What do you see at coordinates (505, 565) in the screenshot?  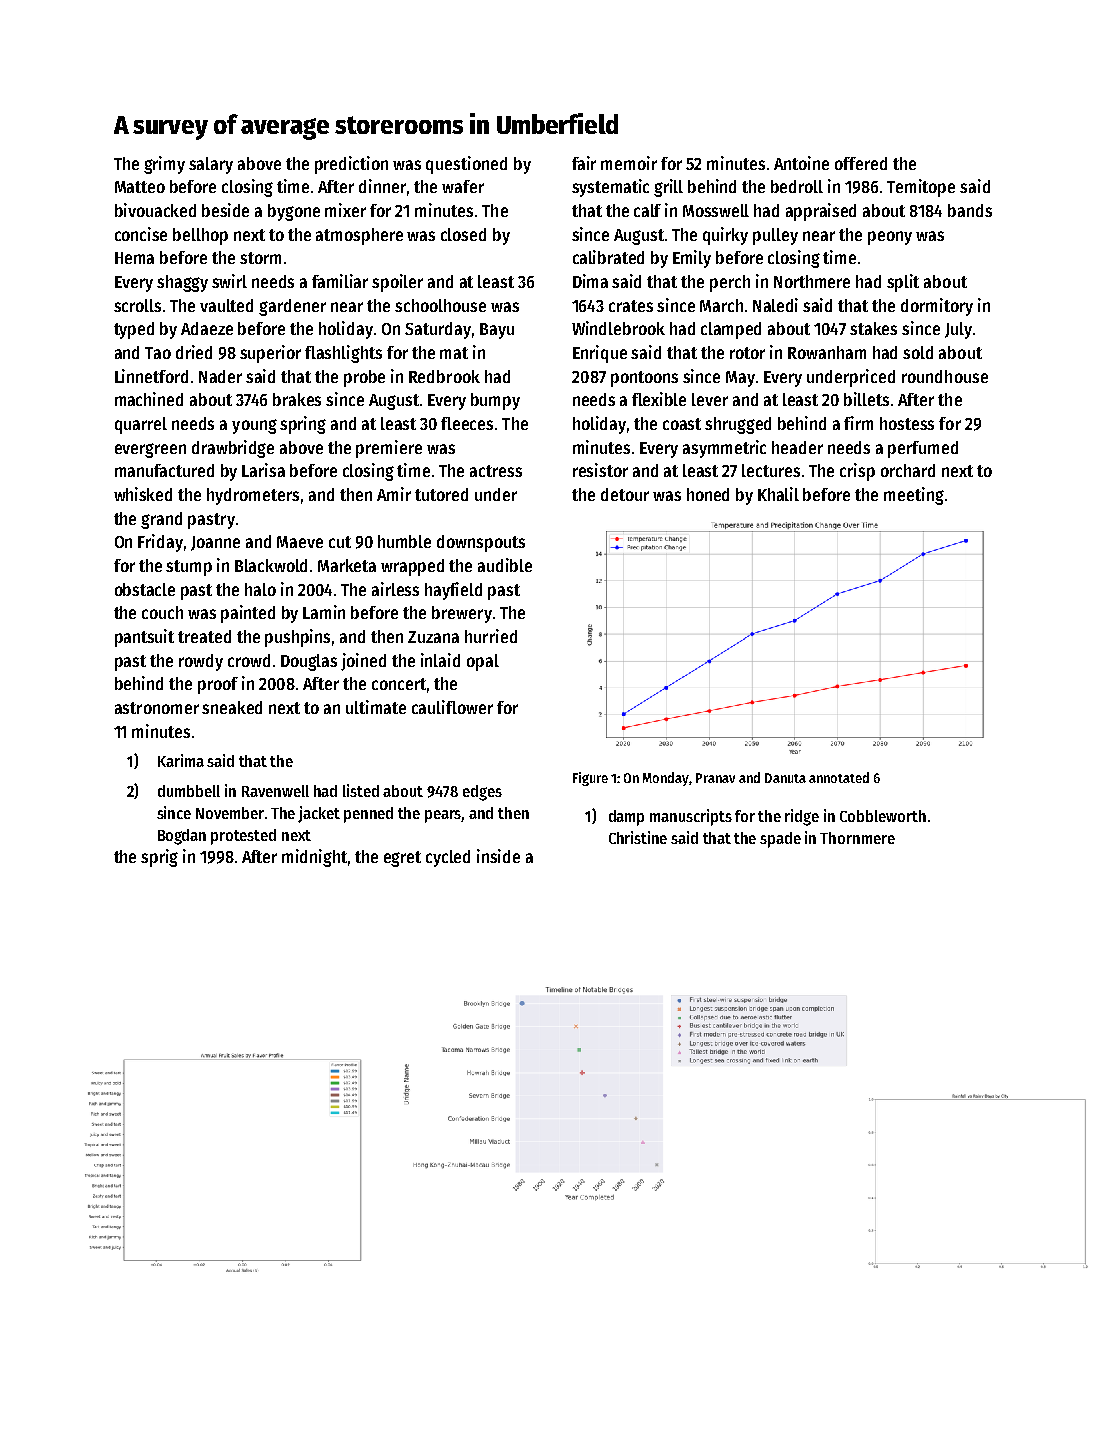 I see `audible` at bounding box center [505, 565].
